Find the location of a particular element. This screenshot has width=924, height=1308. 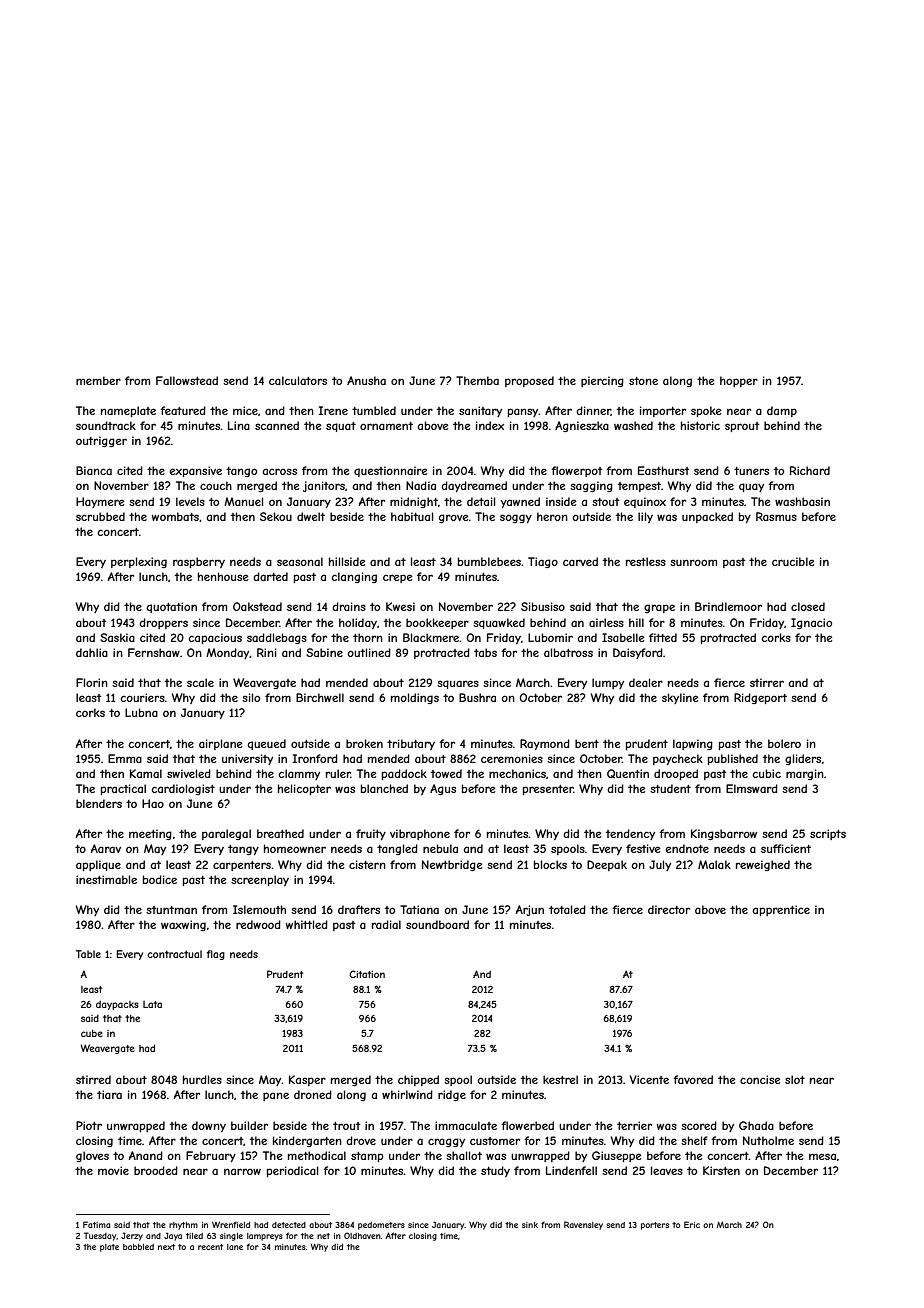

historic is located at coordinates (700, 425).
